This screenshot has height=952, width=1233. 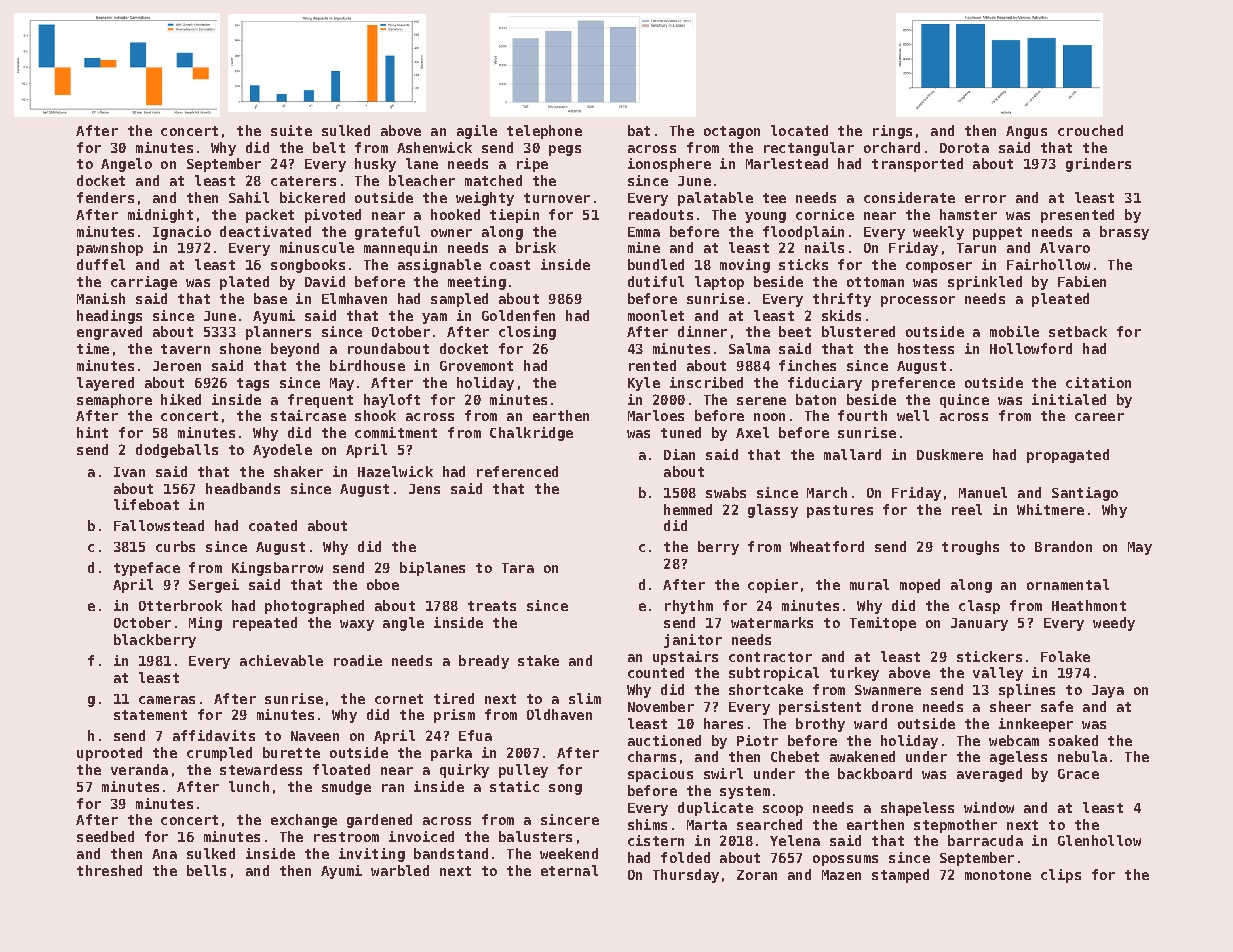 What do you see at coordinates (175, 546) in the screenshot?
I see `curbs` at bounding box center [175, 546].
